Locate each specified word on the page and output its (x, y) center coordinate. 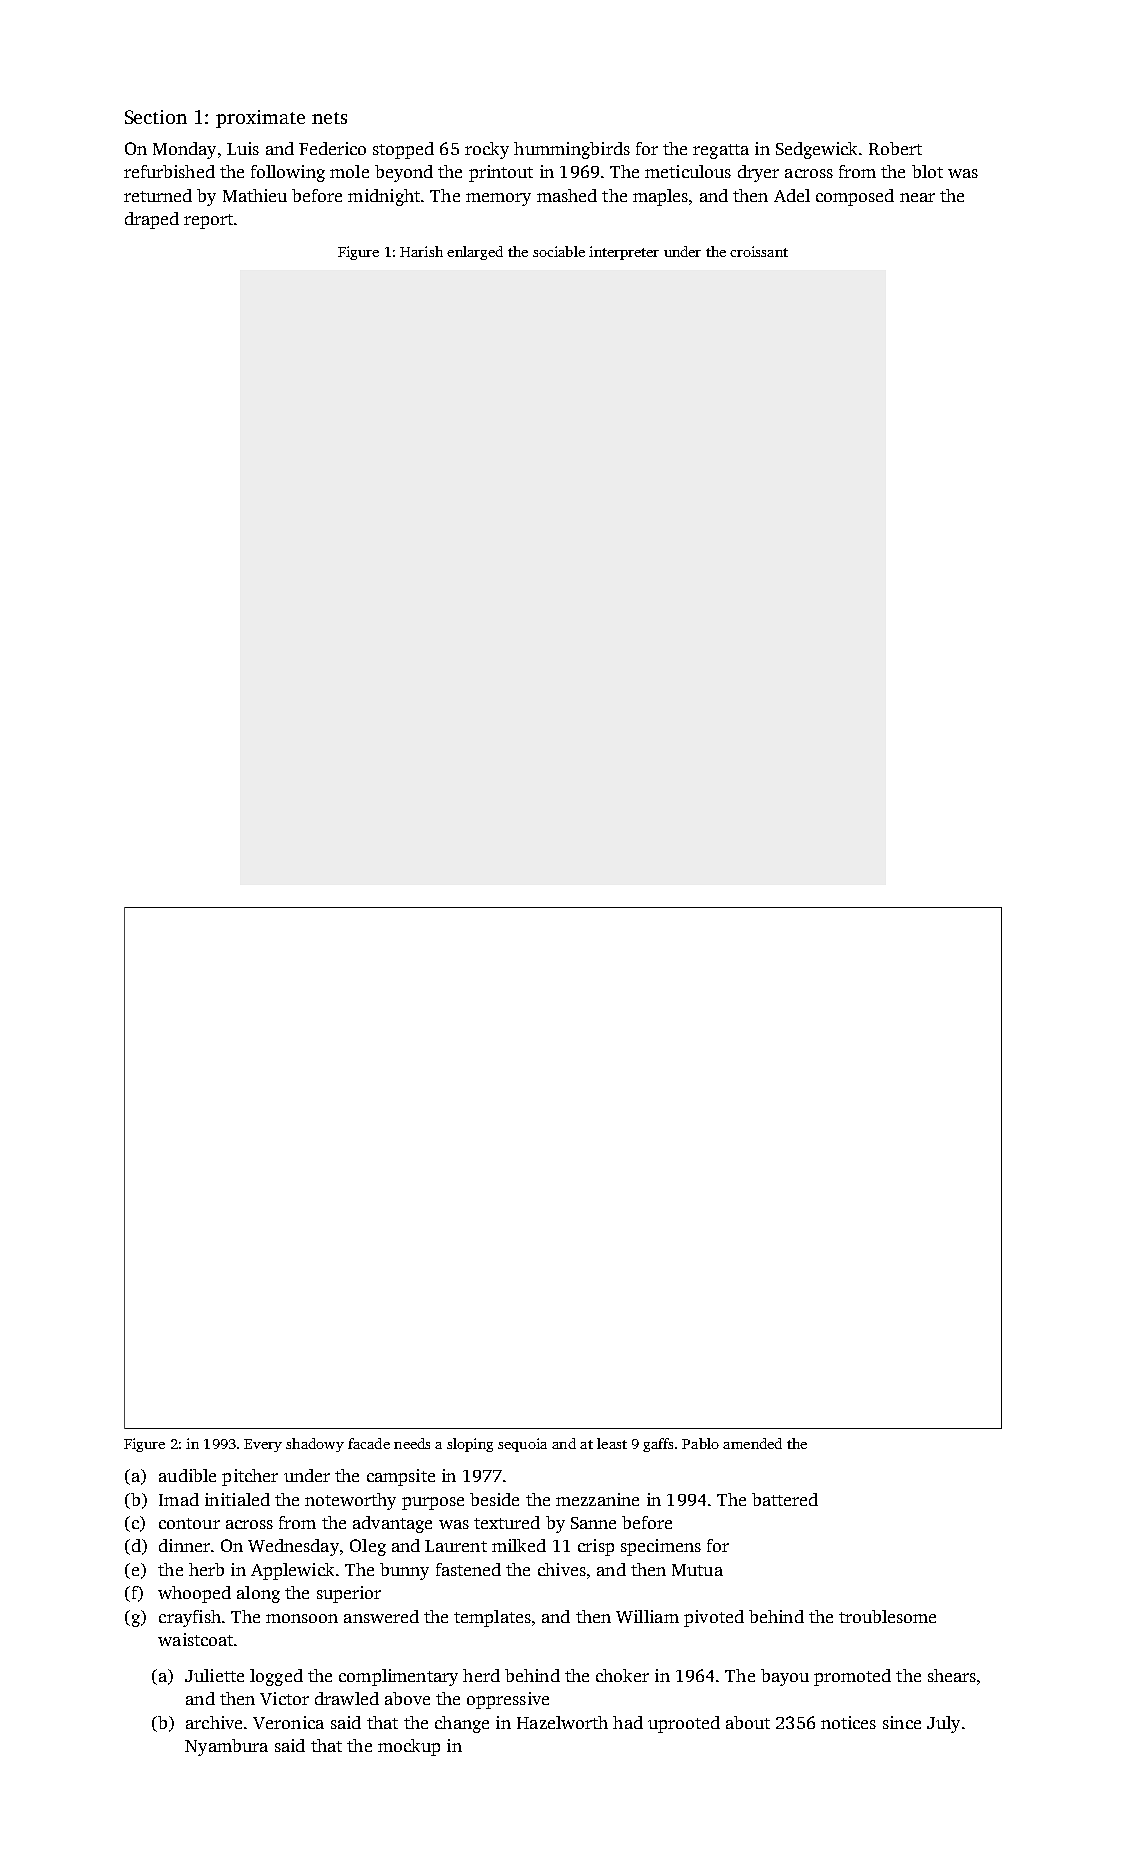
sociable (559, 251)
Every (263, 1445)
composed (855, 197)
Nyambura (226, 1747)
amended (752, 1443)
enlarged (475, 253)
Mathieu (255, 195)
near (917, 197)
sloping (470, 1445)
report (208, 221)
